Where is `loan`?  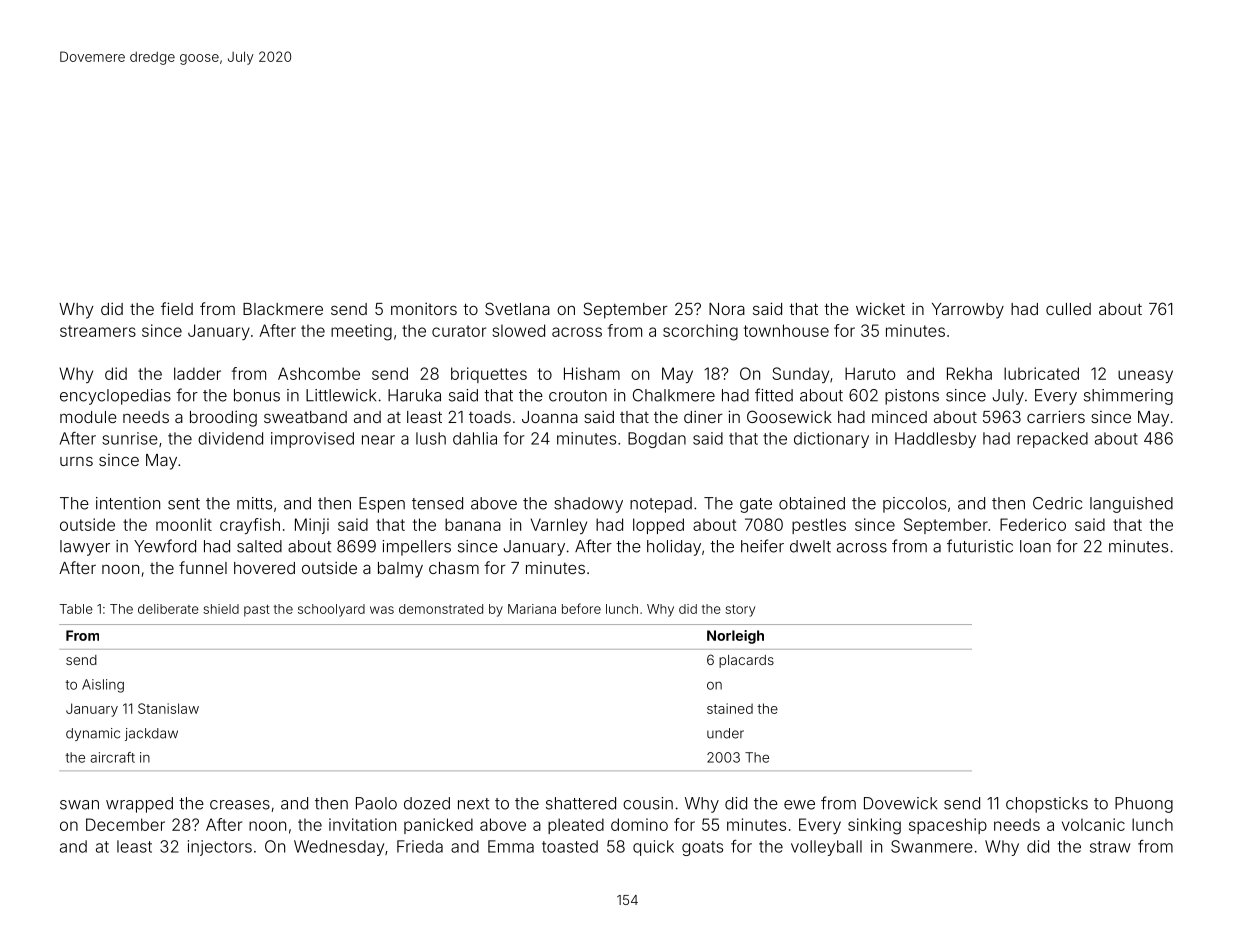
loan is located at coordinates (1035, 546).
